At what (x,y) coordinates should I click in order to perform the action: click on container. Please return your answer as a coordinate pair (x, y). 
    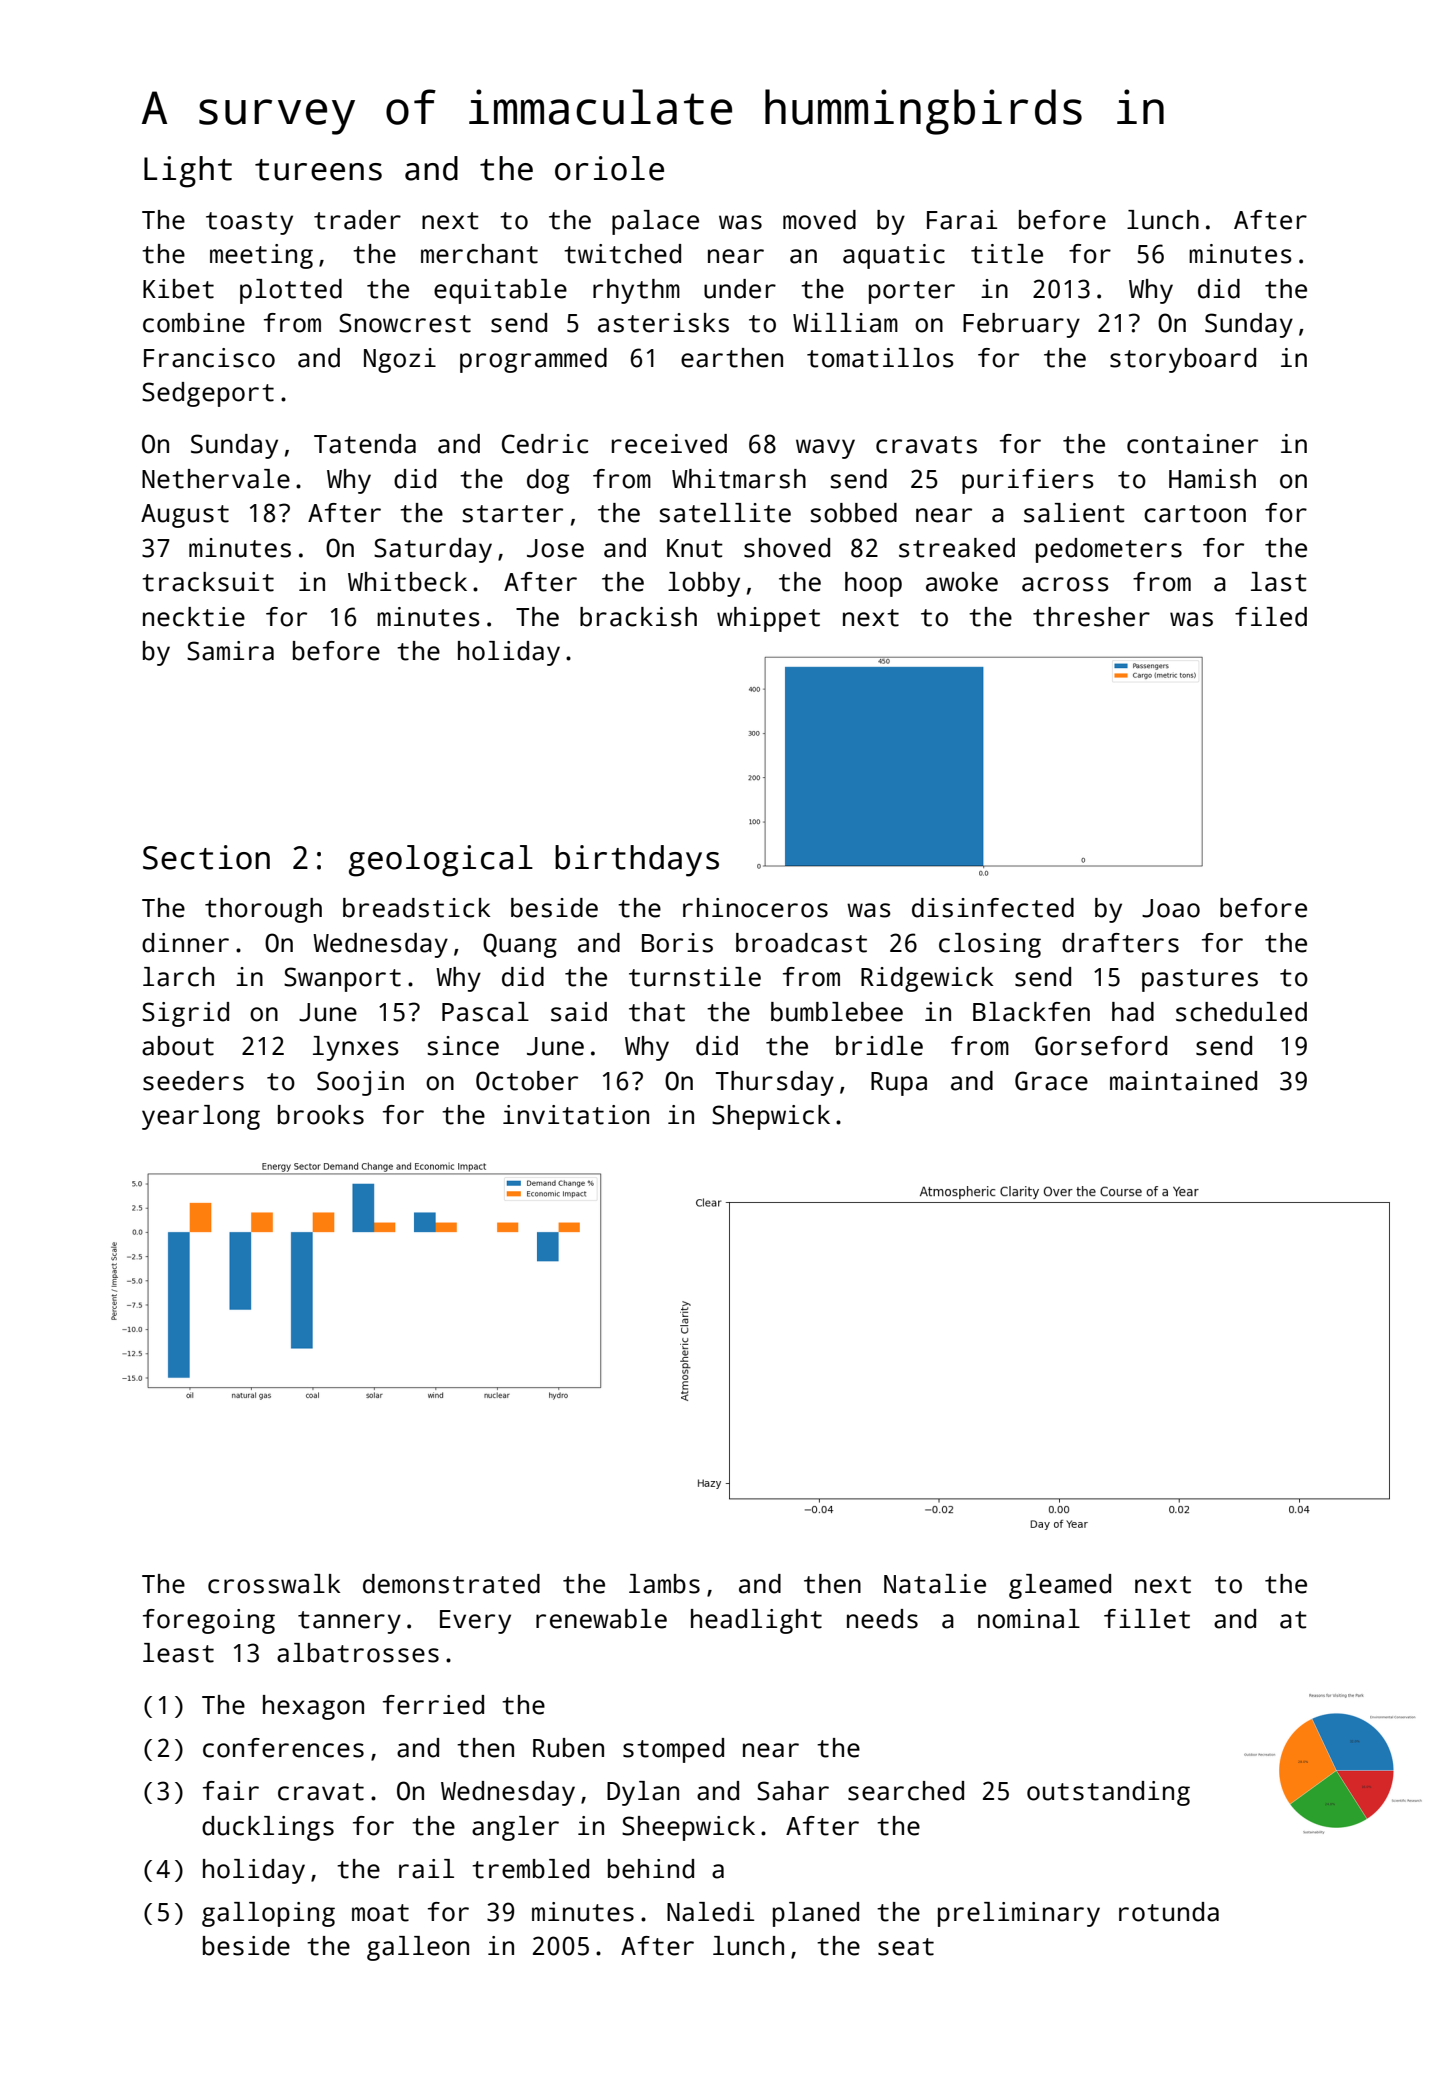
    Looking at the image, I should click on (1192, 444).
